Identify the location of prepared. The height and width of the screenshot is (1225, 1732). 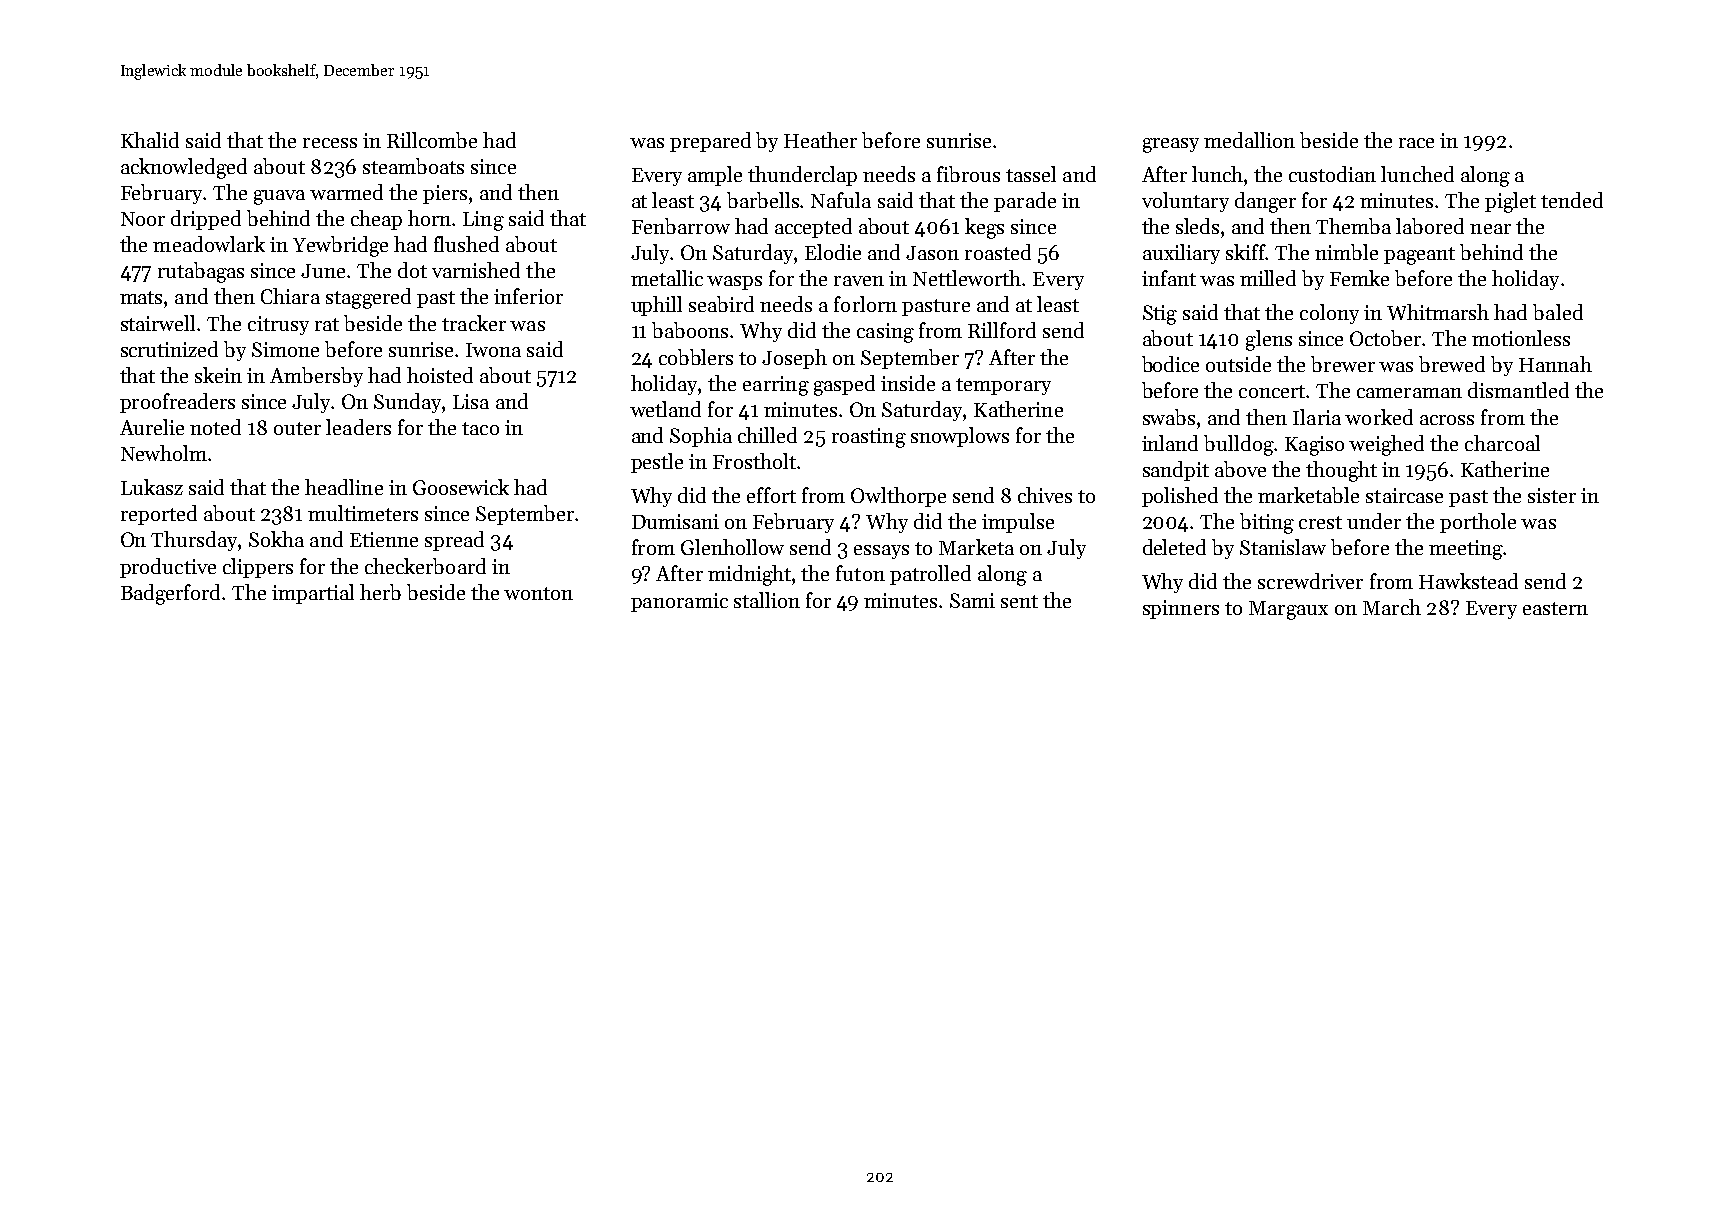
(710, 142).
